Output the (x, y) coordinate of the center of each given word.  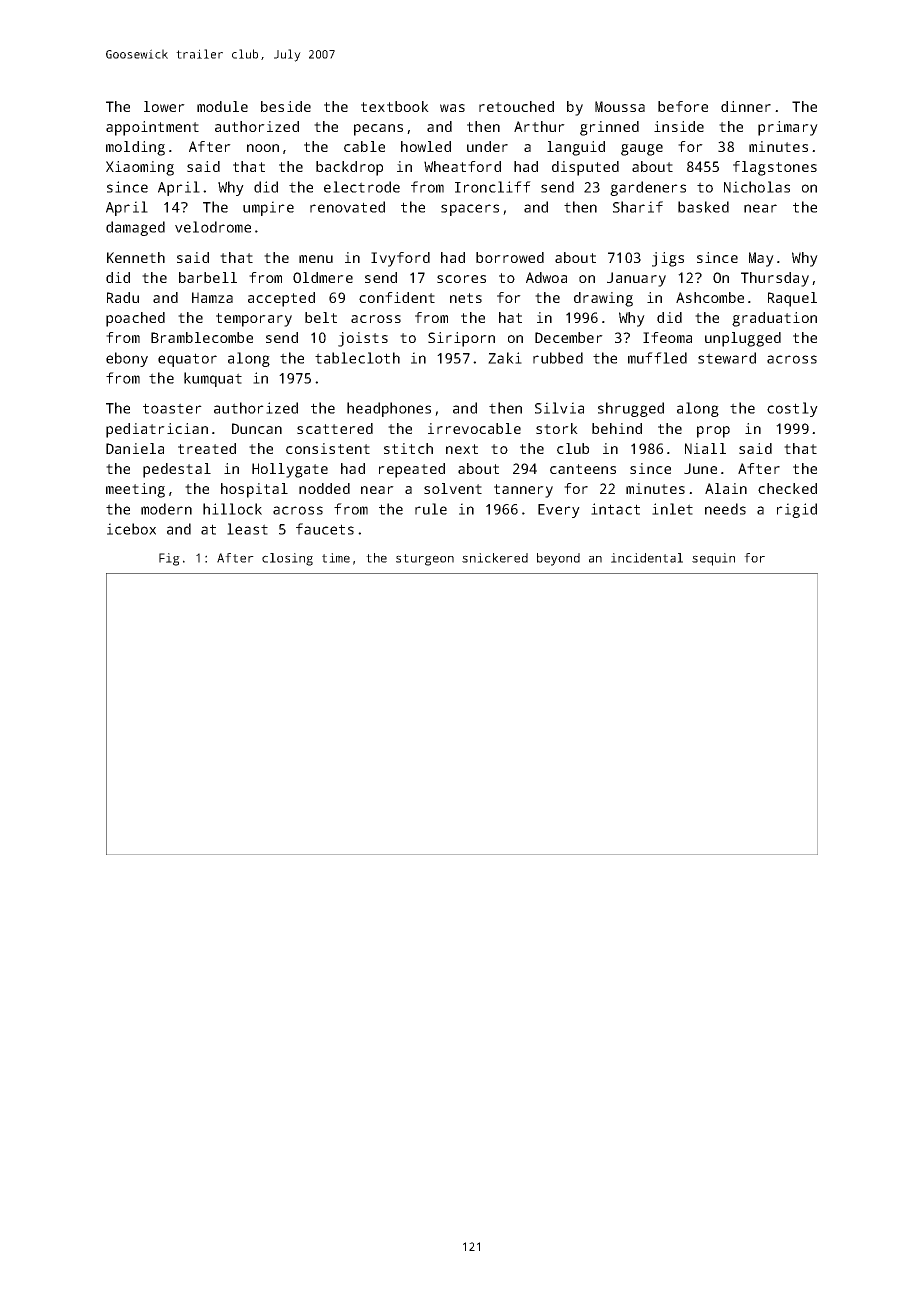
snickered (495, 558)
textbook (395, 106)
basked (703, 207)
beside (286, 106)
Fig (169, 559)
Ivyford (400, 259)
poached (135, 319)
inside (679, 126)
